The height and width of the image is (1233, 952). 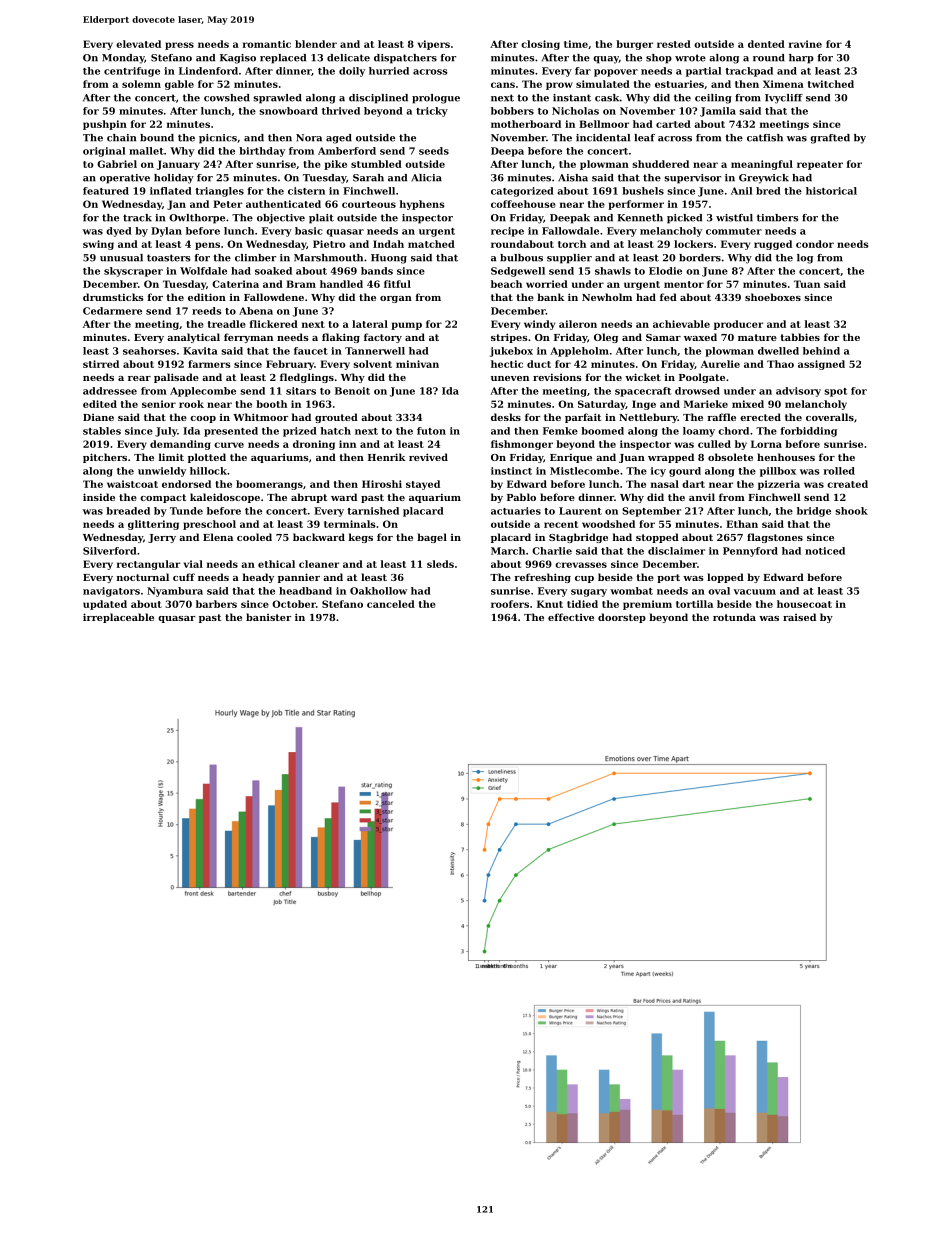 What do you see at coordinates (179, 46) in the image?
I see `press` at bounding box center [179, 46].
